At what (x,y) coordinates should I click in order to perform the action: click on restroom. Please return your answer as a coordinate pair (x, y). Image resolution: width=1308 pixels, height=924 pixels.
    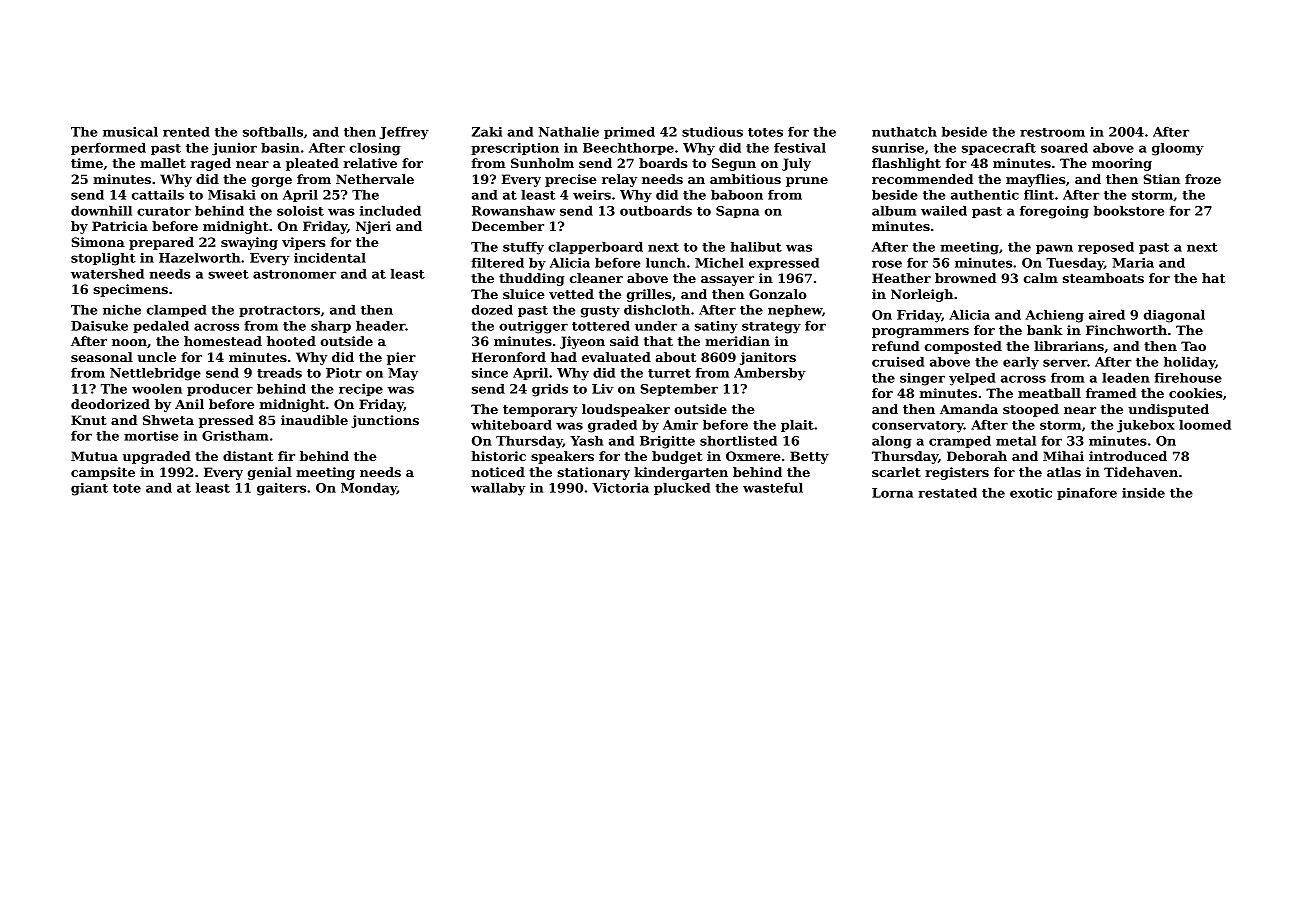
    Looking at the image, I should click on (1052, 132).
